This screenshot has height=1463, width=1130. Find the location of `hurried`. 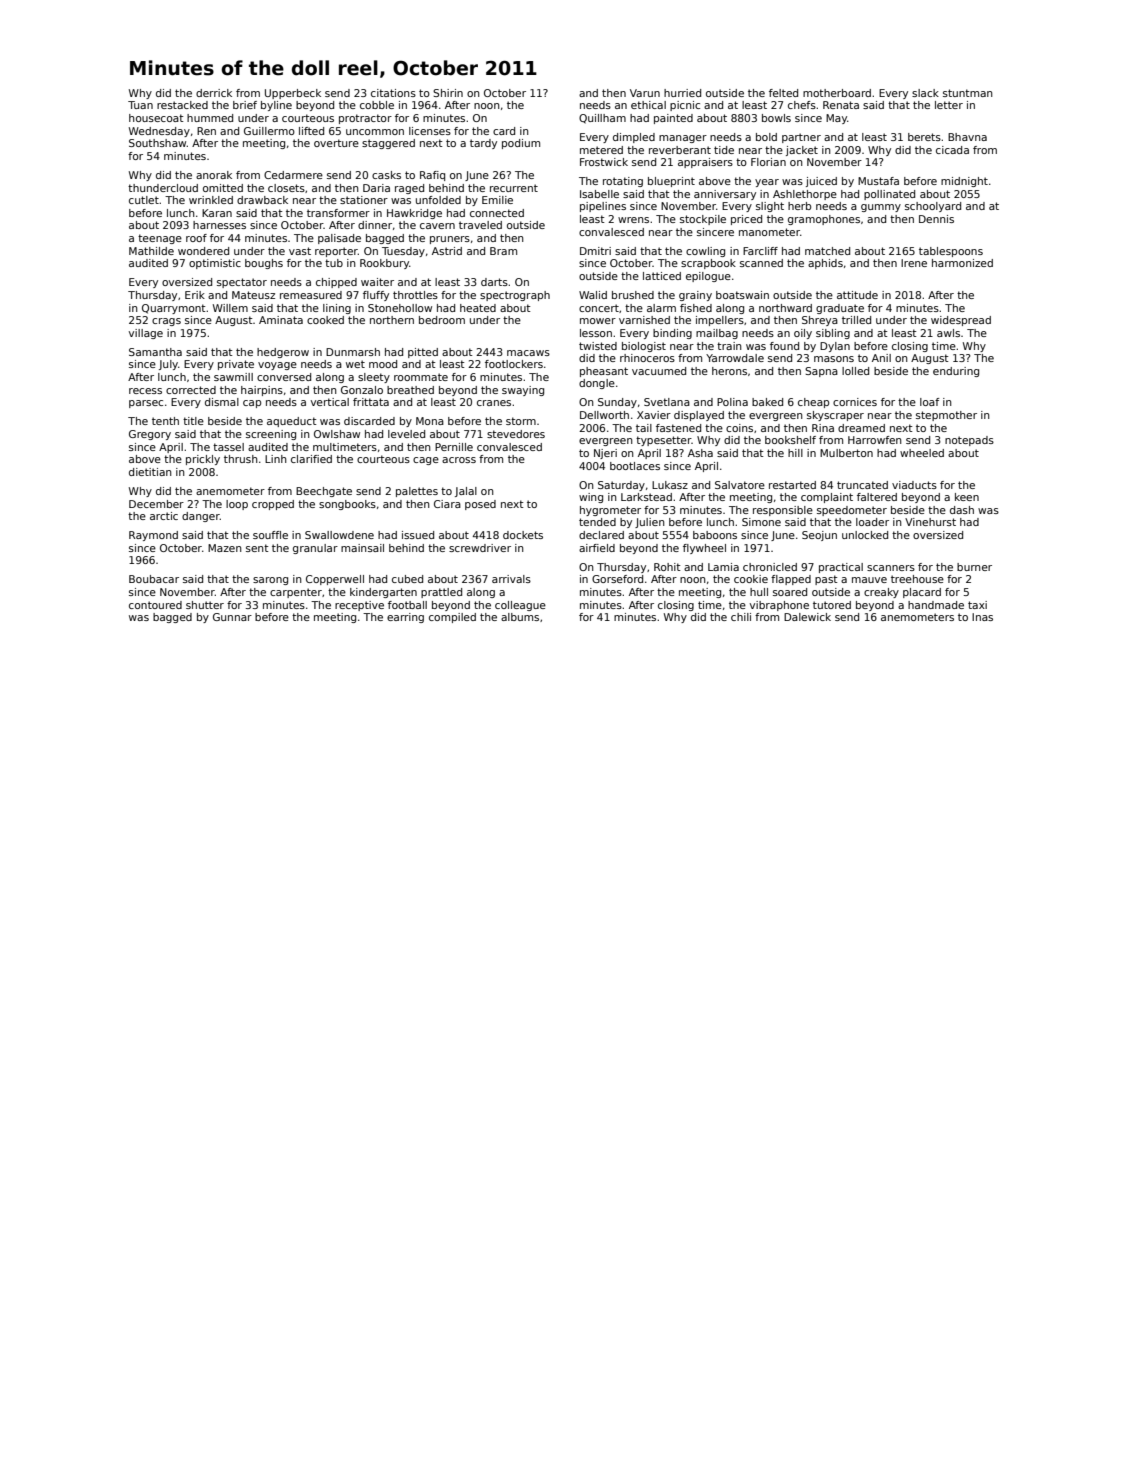

hurried is located at coordinates (682, 93).
